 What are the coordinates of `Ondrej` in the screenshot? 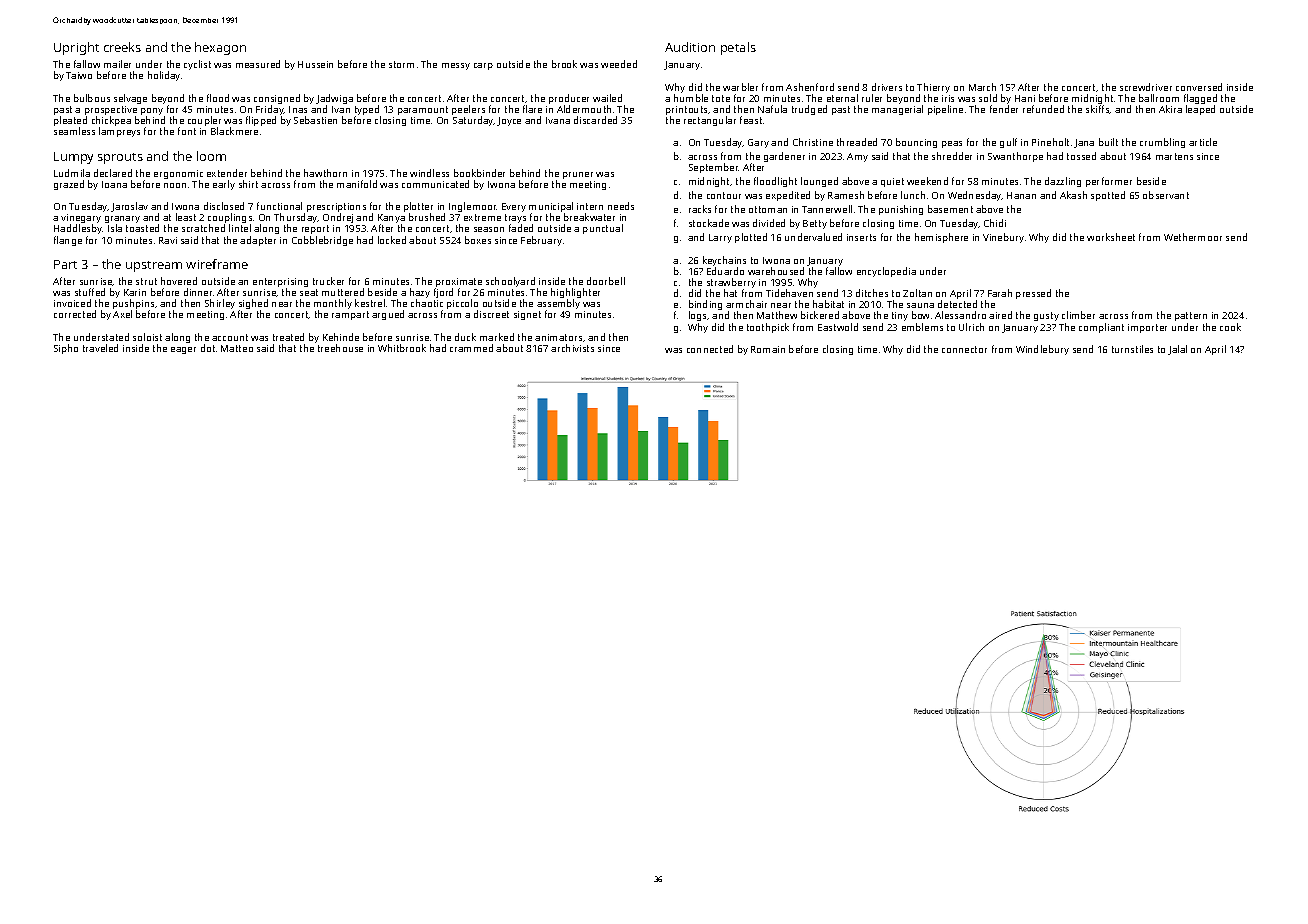 It's located at (338, 218).
